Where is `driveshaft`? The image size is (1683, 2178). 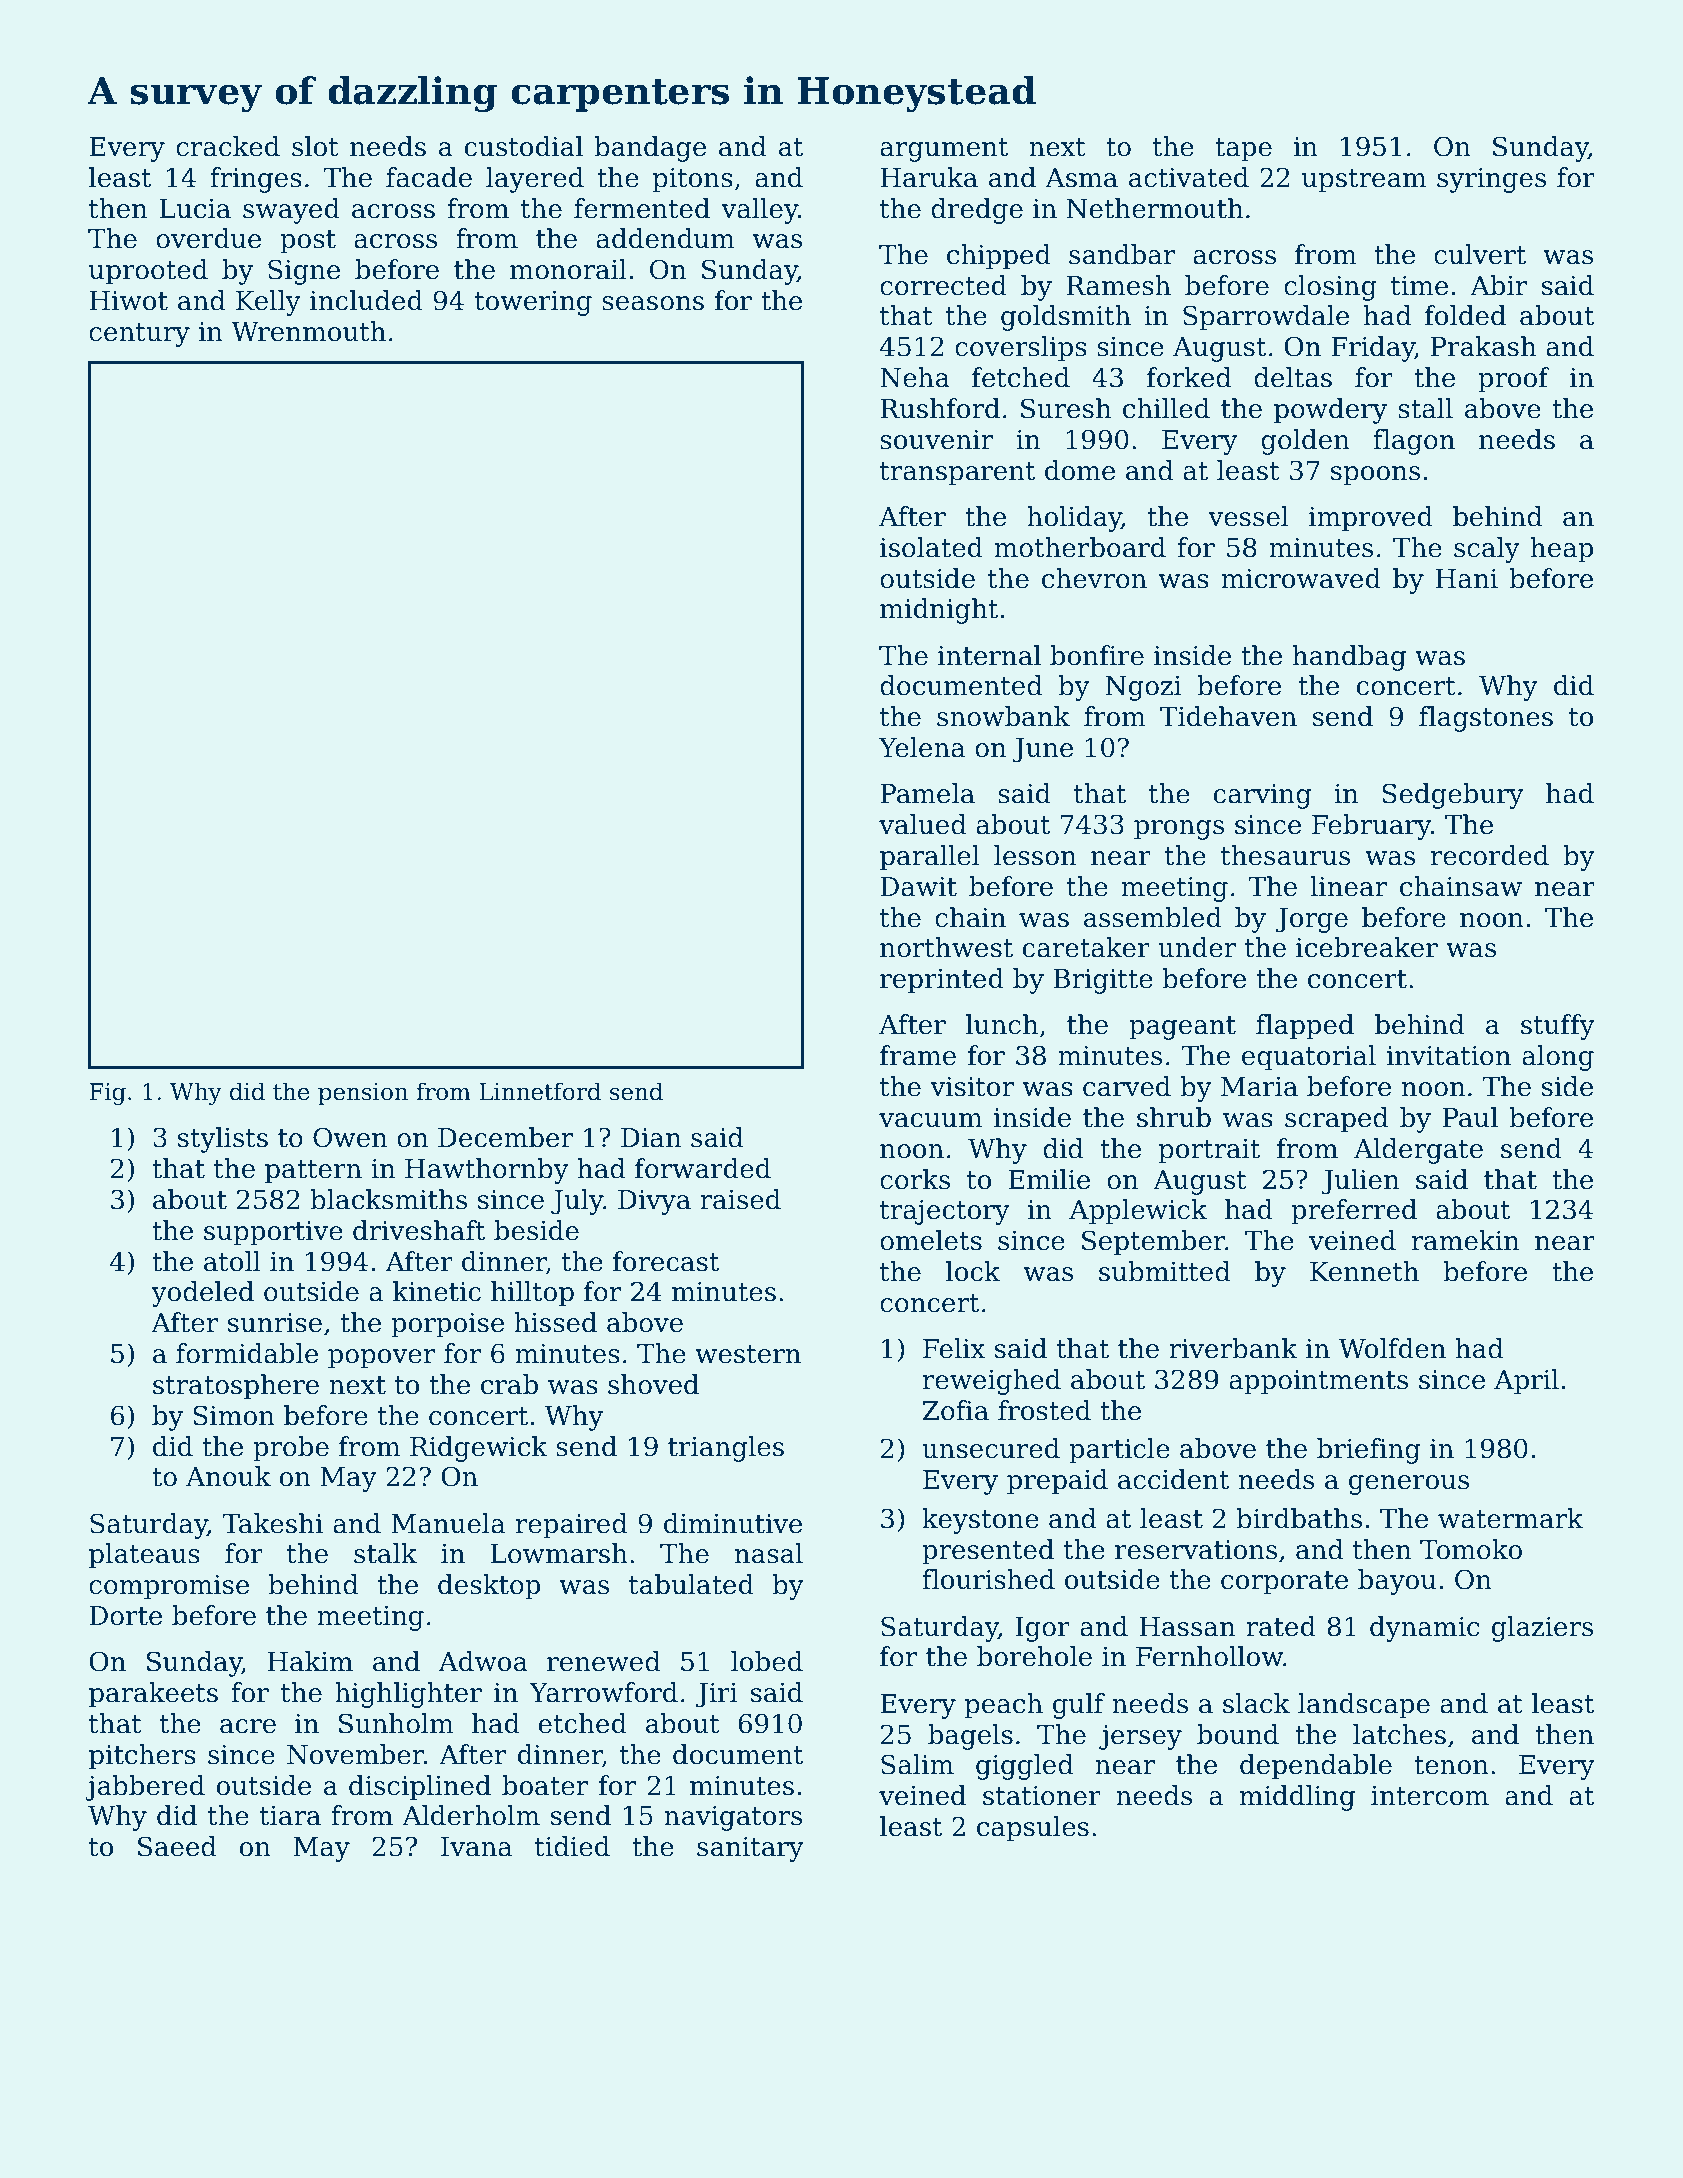 driveshaft is located at coordinates (419, 1230).
